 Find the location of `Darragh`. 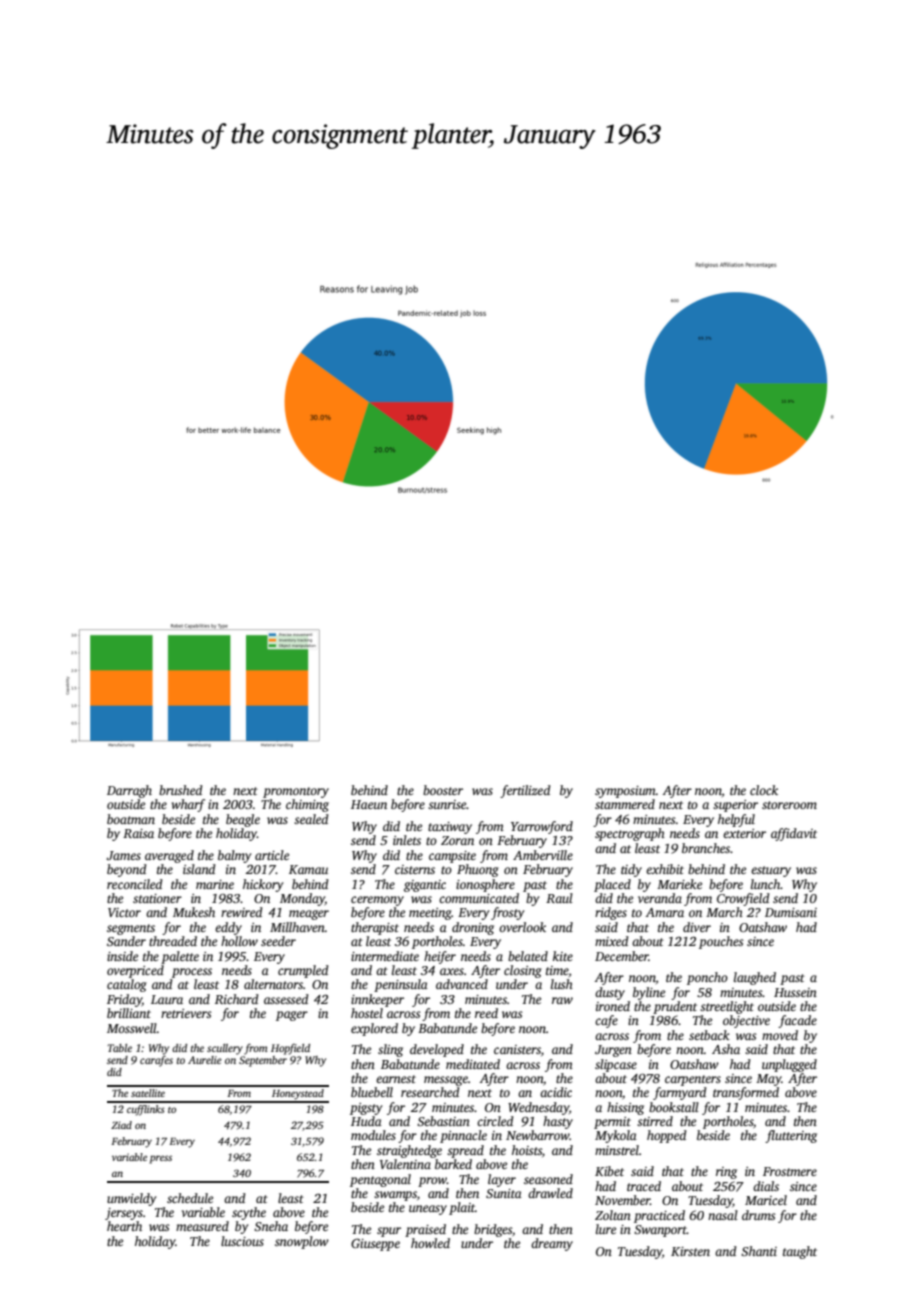

Darragh is located at coordinates (129, 791).
